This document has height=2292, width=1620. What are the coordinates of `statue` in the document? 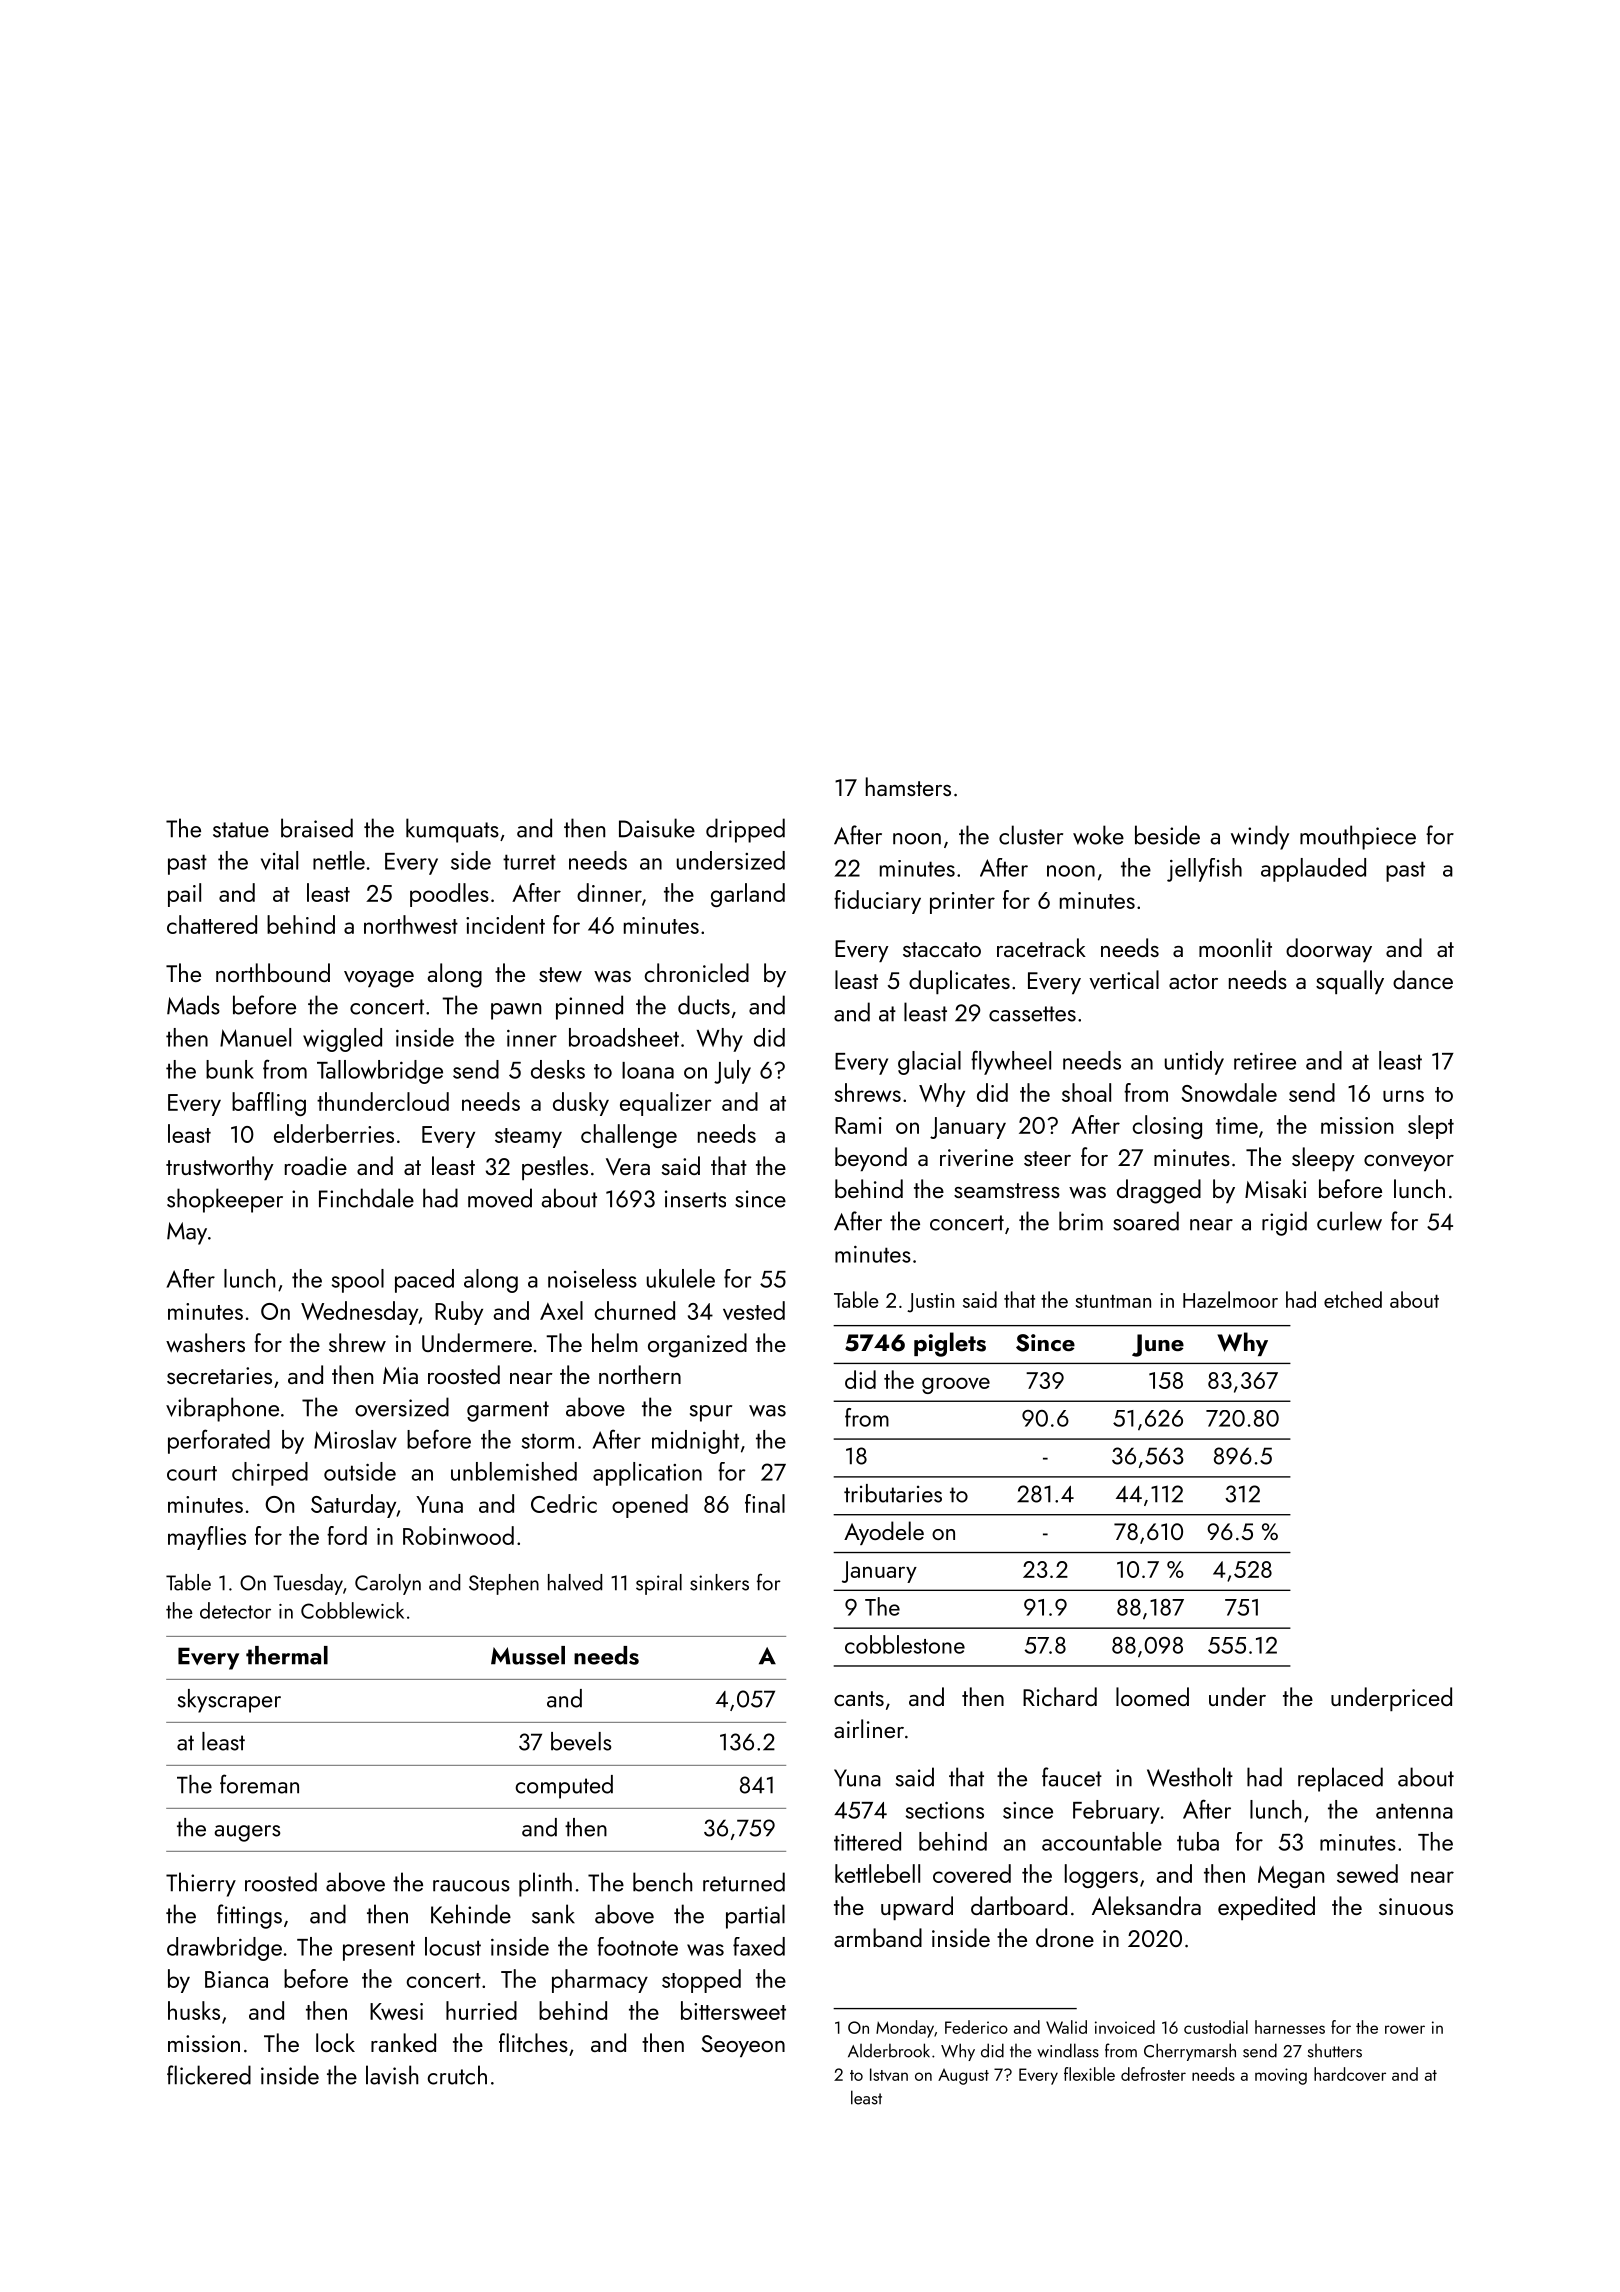 It's located at (241, 830).
